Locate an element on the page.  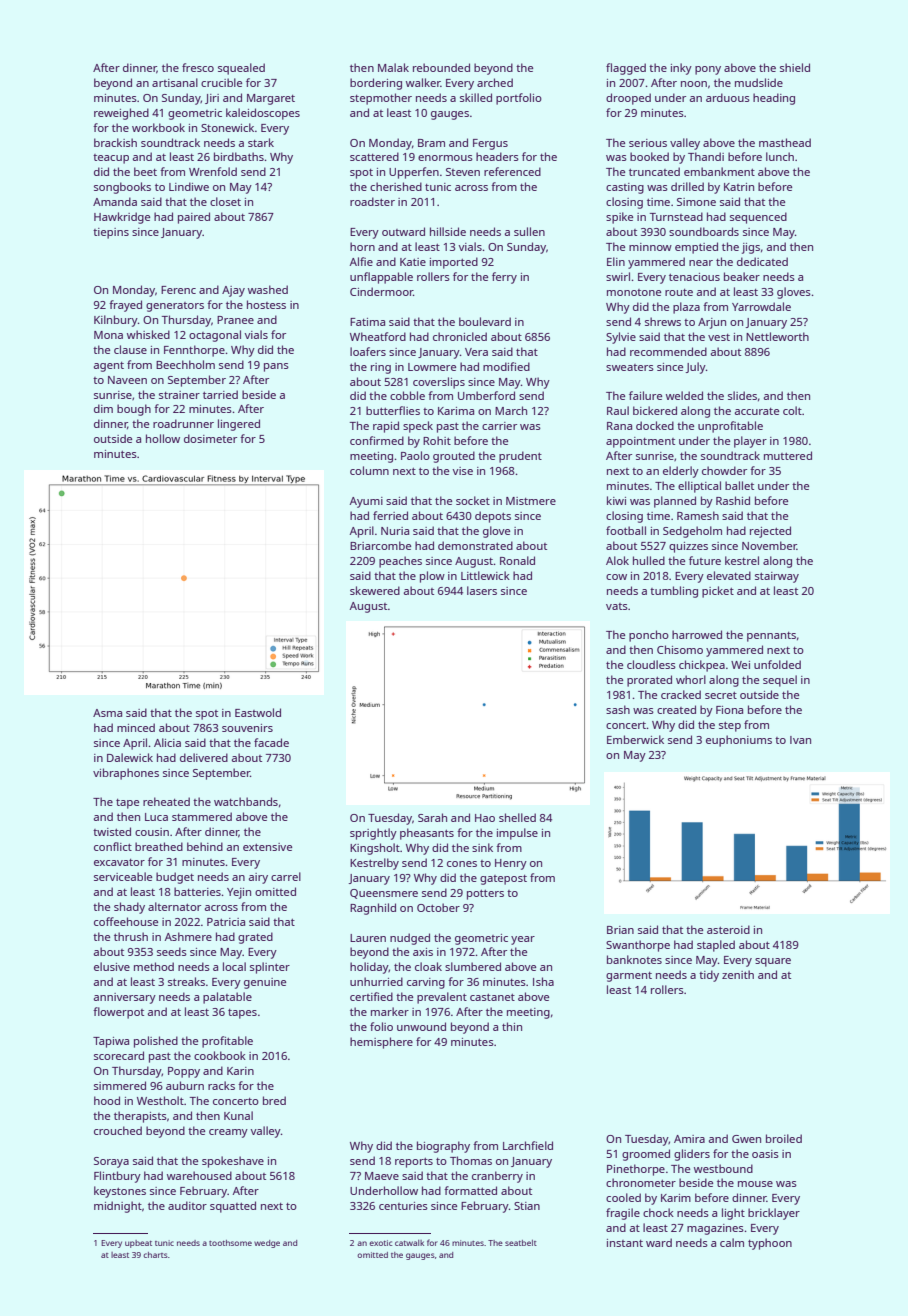
rebounded is located at coordinates (441, 67).
